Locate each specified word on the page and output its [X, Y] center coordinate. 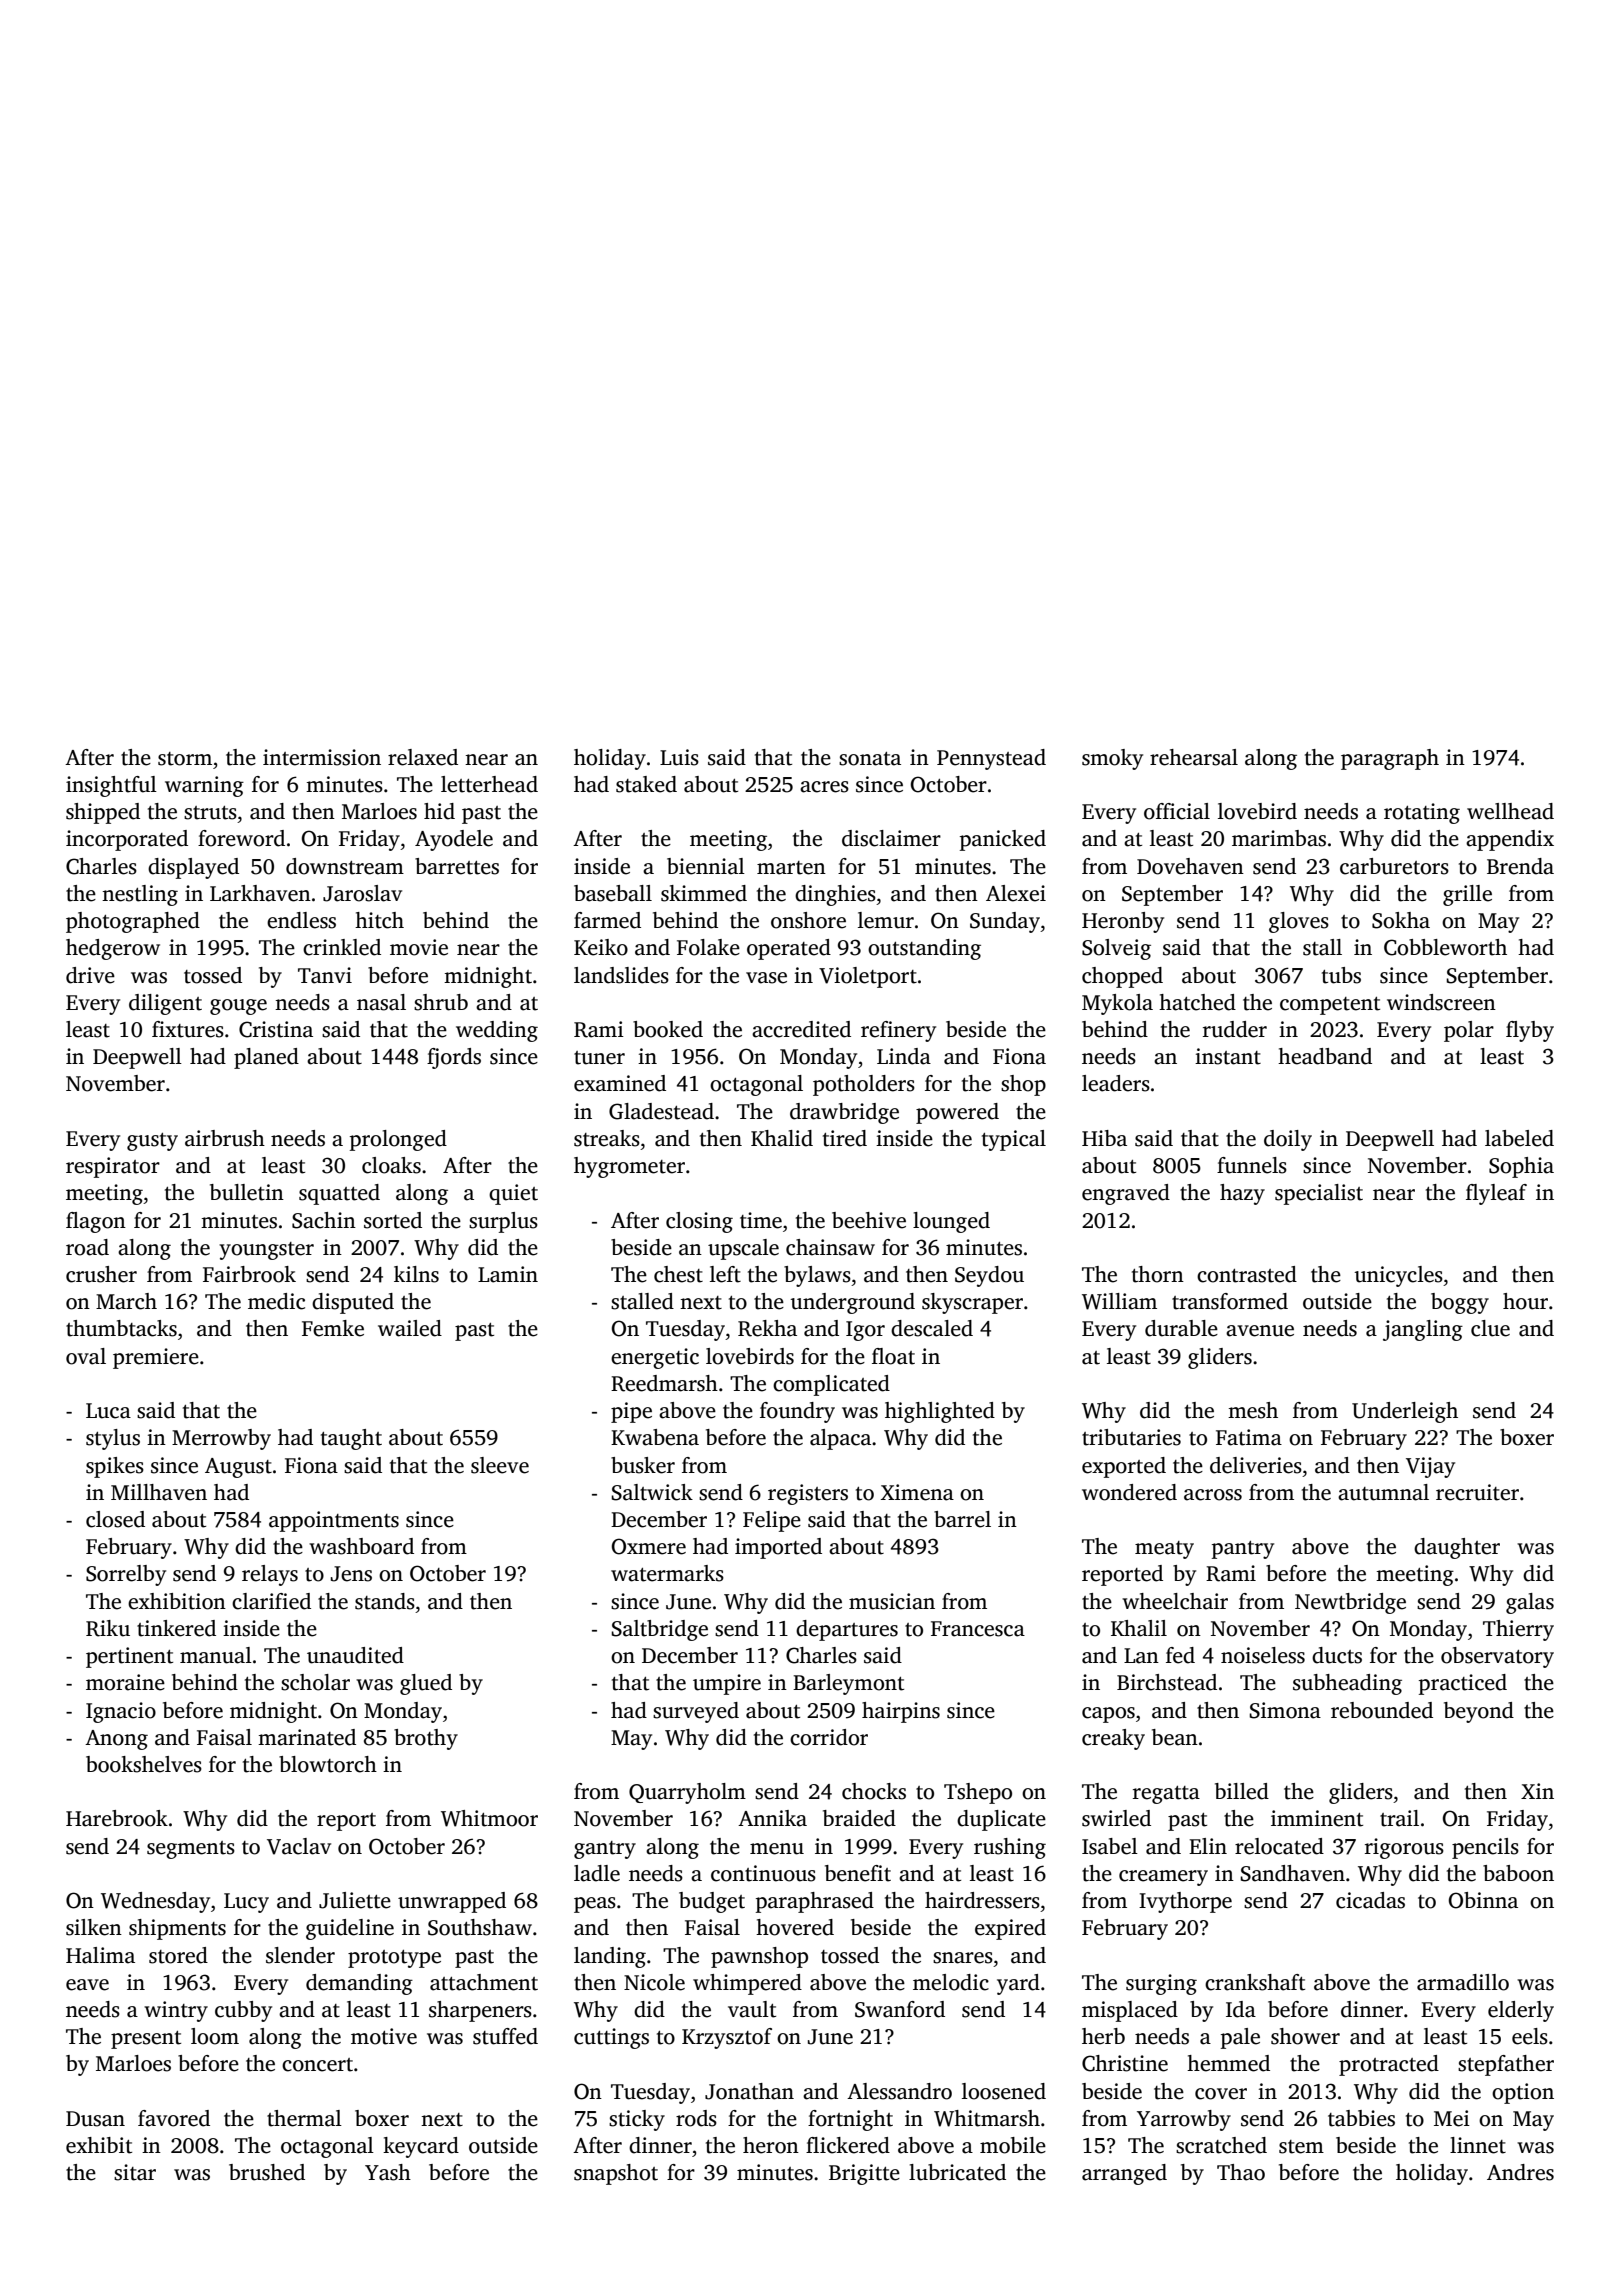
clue [1490, 1328]
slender [300, 1955]
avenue [1260, 1331]
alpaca [840, 1439]
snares [963, 1958]
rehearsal [1194, 757]
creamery [1163, 1878]
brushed [267, 2172]
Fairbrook [249, 1274]
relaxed [423, 757]
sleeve [500, 1465]
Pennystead [991, 759]
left [725, 1274]
